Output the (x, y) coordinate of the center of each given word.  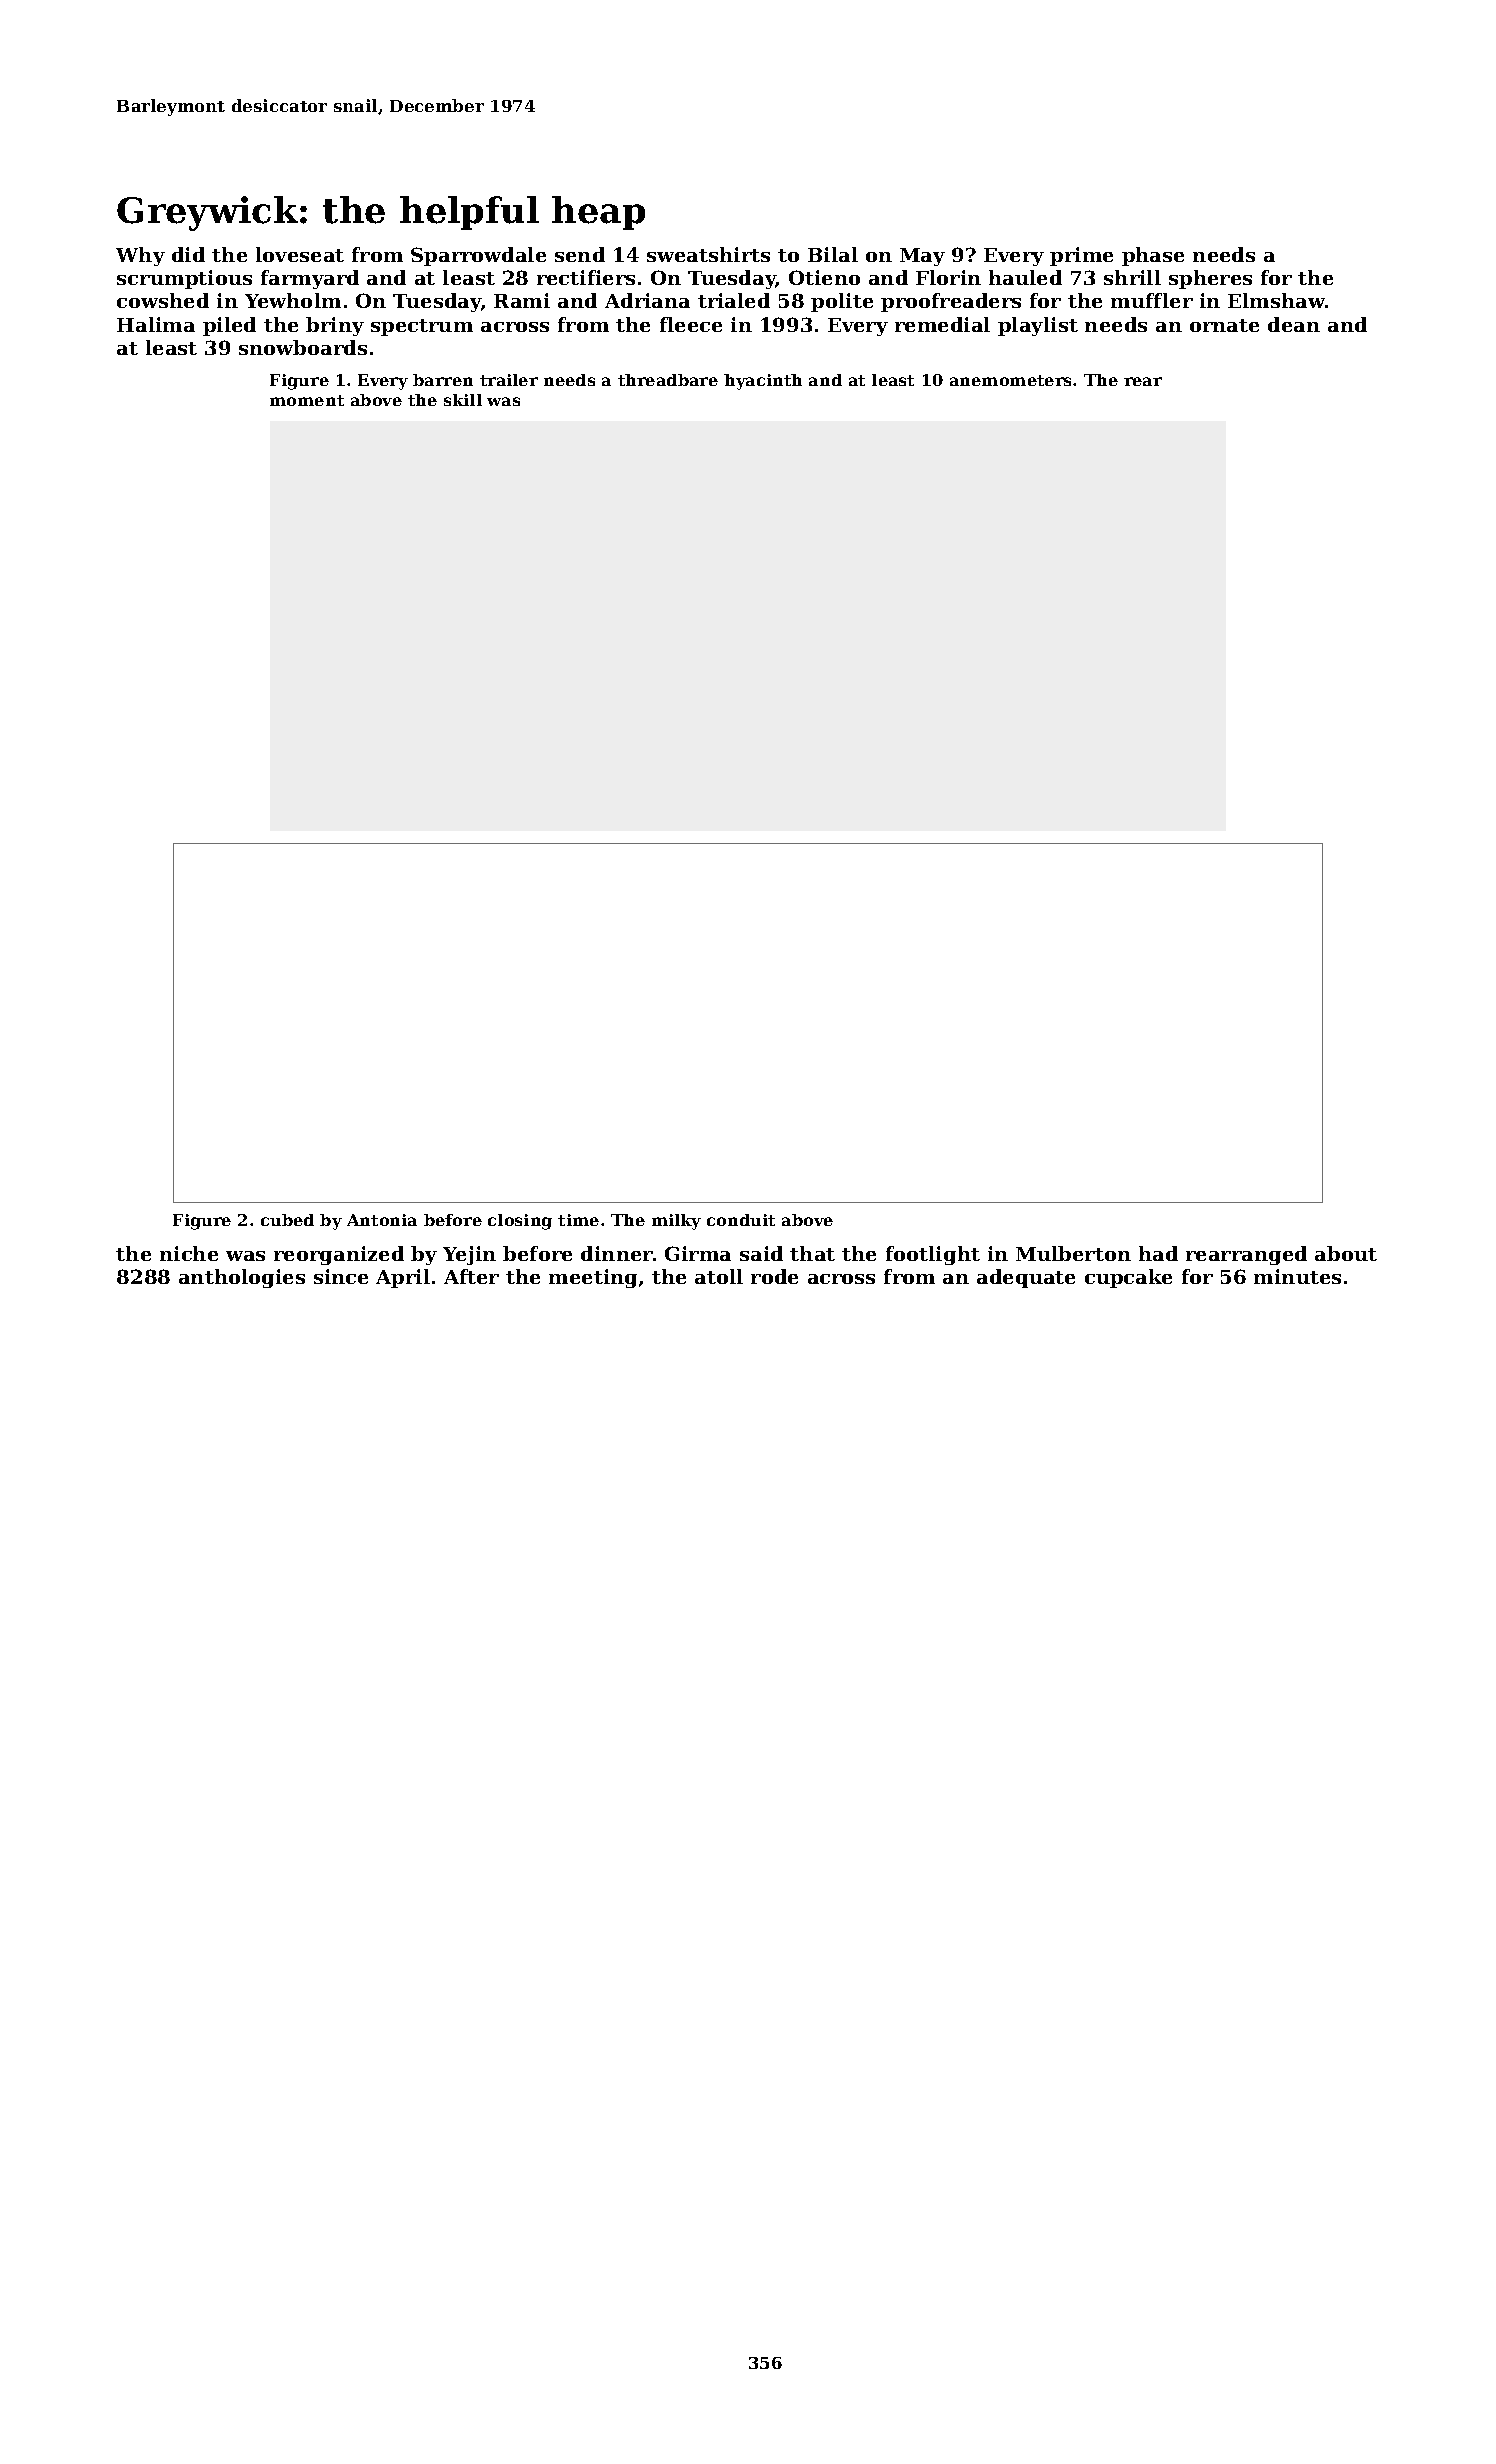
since (341, 1276)
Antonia (382, 1220)
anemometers (1010, 380)
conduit (741, 1220)
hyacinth (763, 382)
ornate (1224, 325)
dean (1294, 324)
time (578, 1220)
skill (463, 400)
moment (307, 400)
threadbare (668, 380)
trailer (509, 380)
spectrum (422, 327)
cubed (287, 1220)
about (1346, 1253)
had (1158, 1253)
